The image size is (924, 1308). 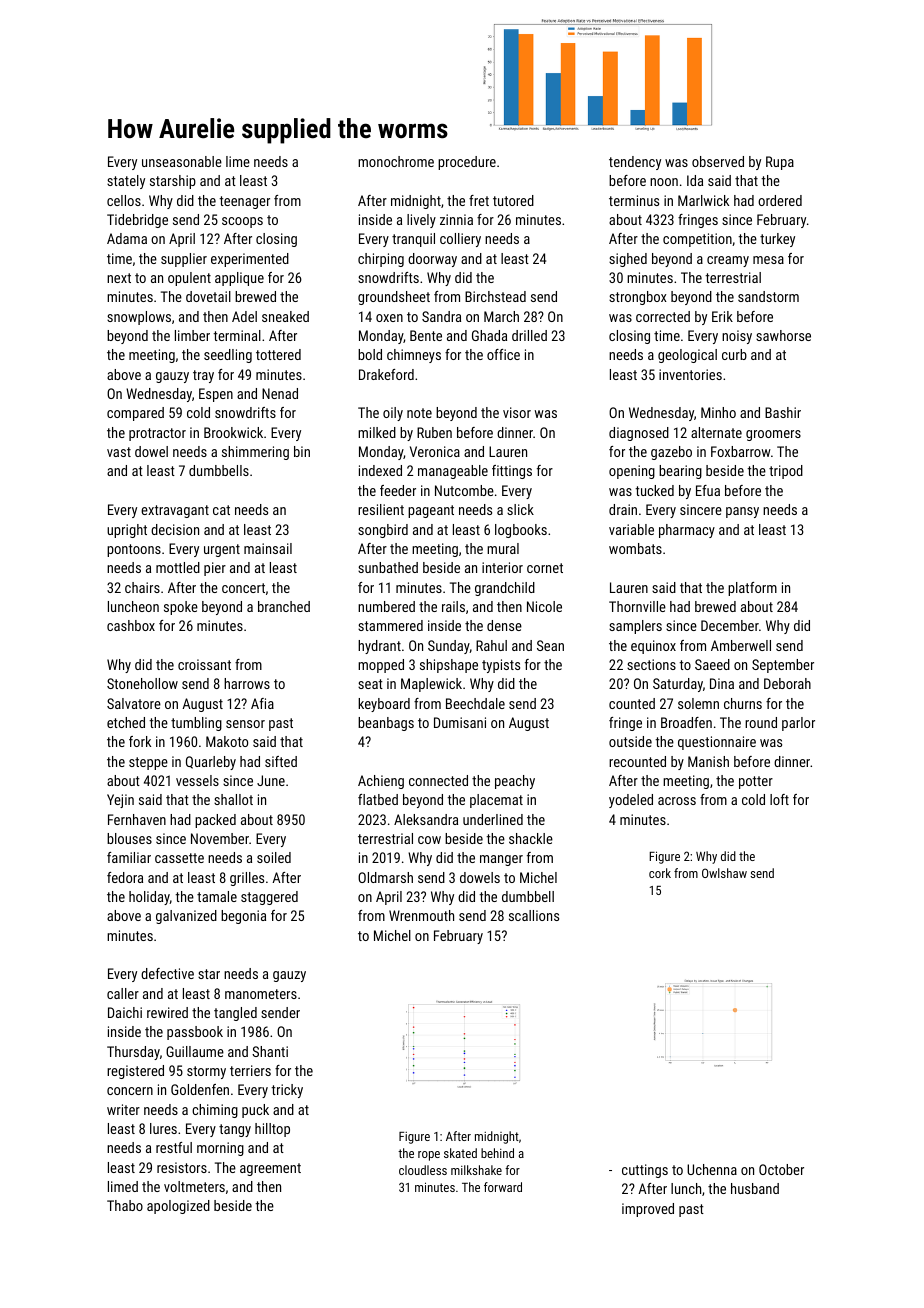 I want to click on groomers, so click(x=773, y=435).
